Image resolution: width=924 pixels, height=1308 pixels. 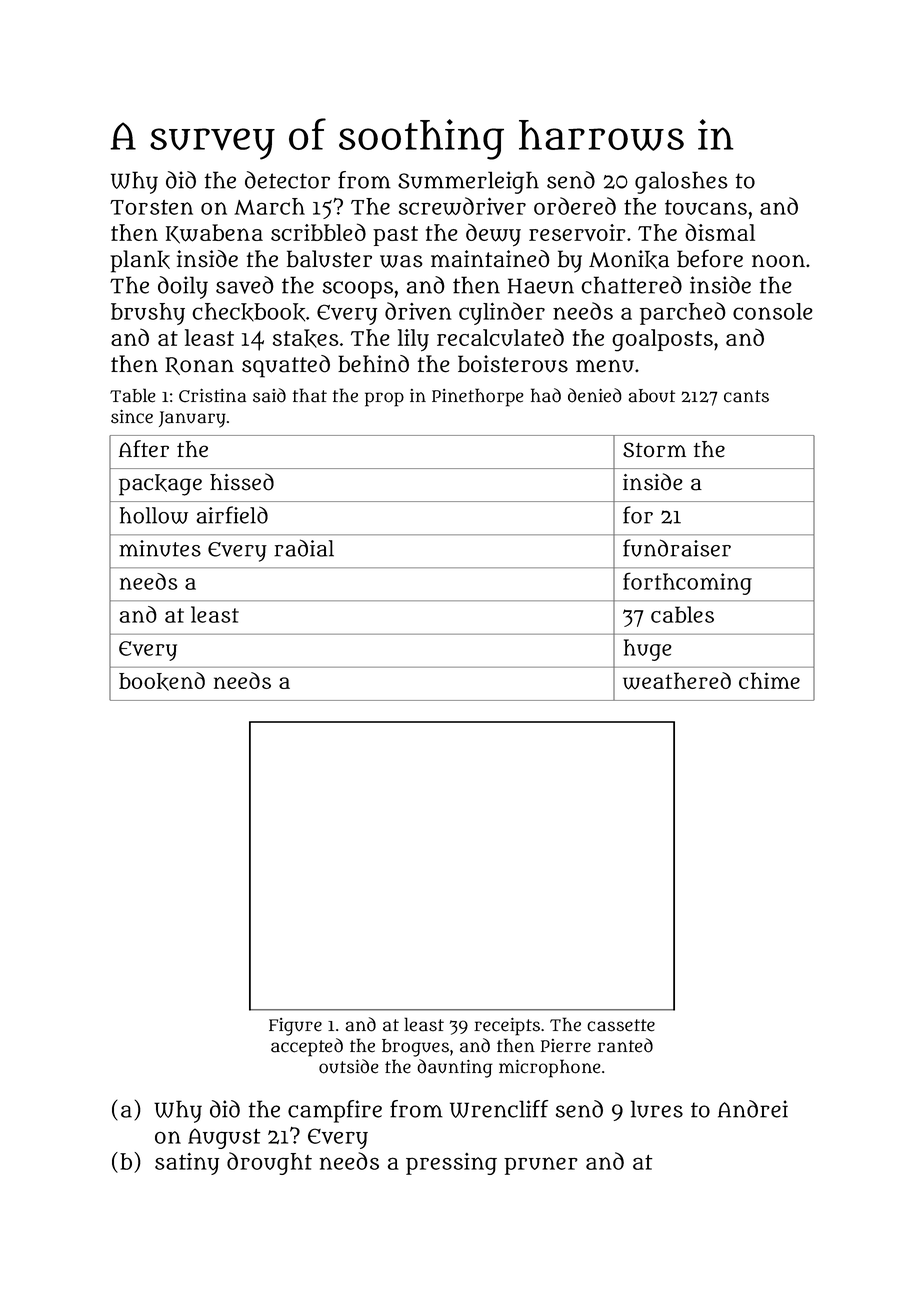 What do you see at coordinates (769, 680) in the page?
I see `chime` at bounding box center [769, 680].
